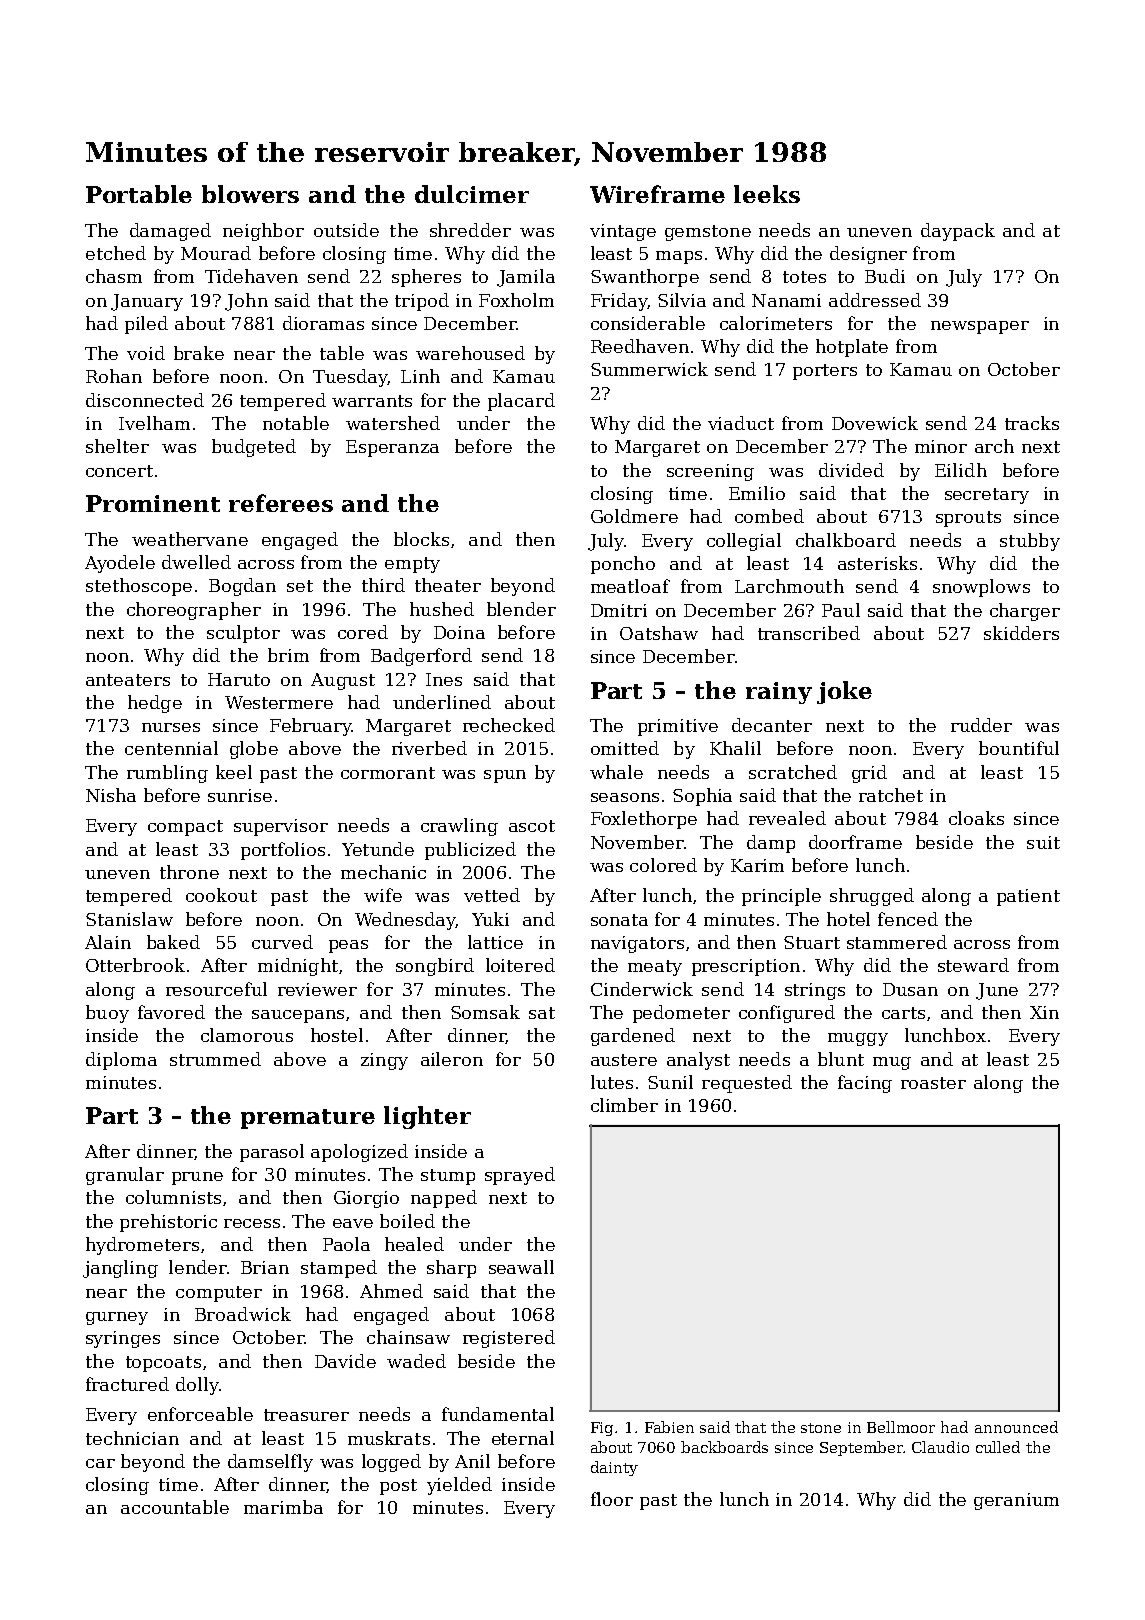 This page has width=1145, height=1620. Describe the element at coordinates (155, 704) in the page. I see `hedge` at that location.
